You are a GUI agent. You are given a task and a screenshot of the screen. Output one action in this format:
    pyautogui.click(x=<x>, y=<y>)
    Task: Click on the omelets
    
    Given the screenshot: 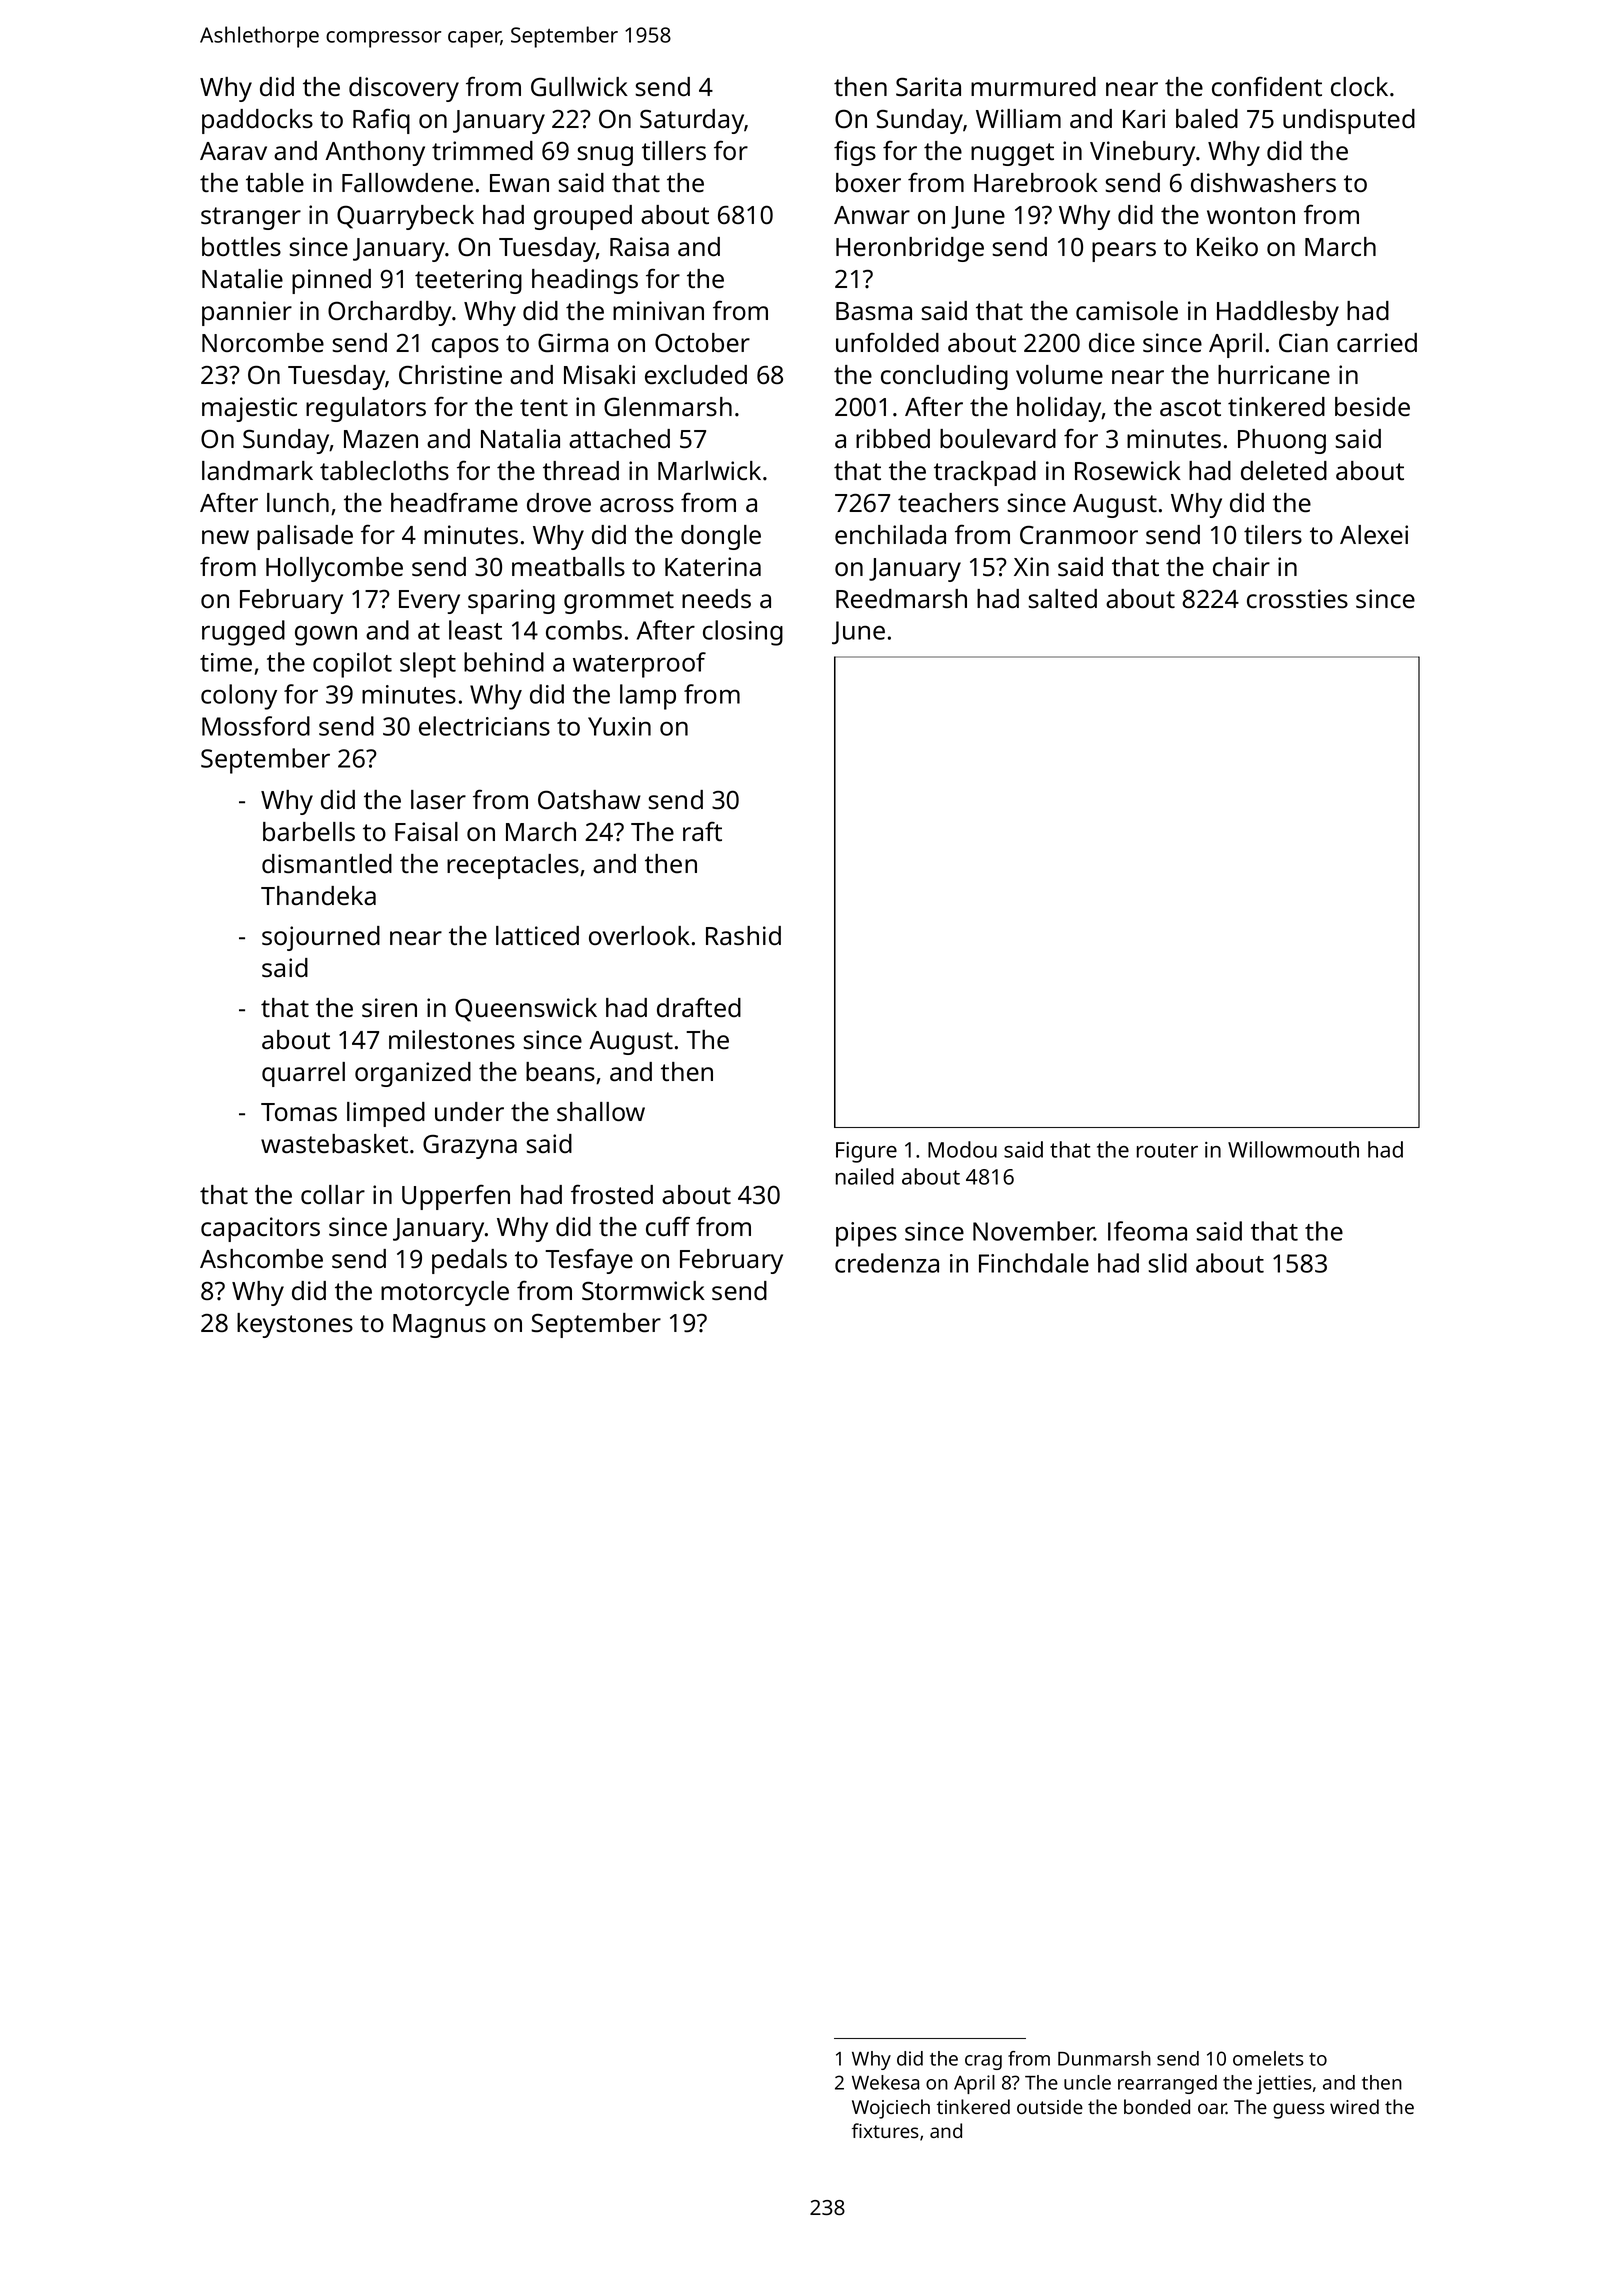 What is the action you would take?
    pyautogui.click(x=1268, y=2058)
